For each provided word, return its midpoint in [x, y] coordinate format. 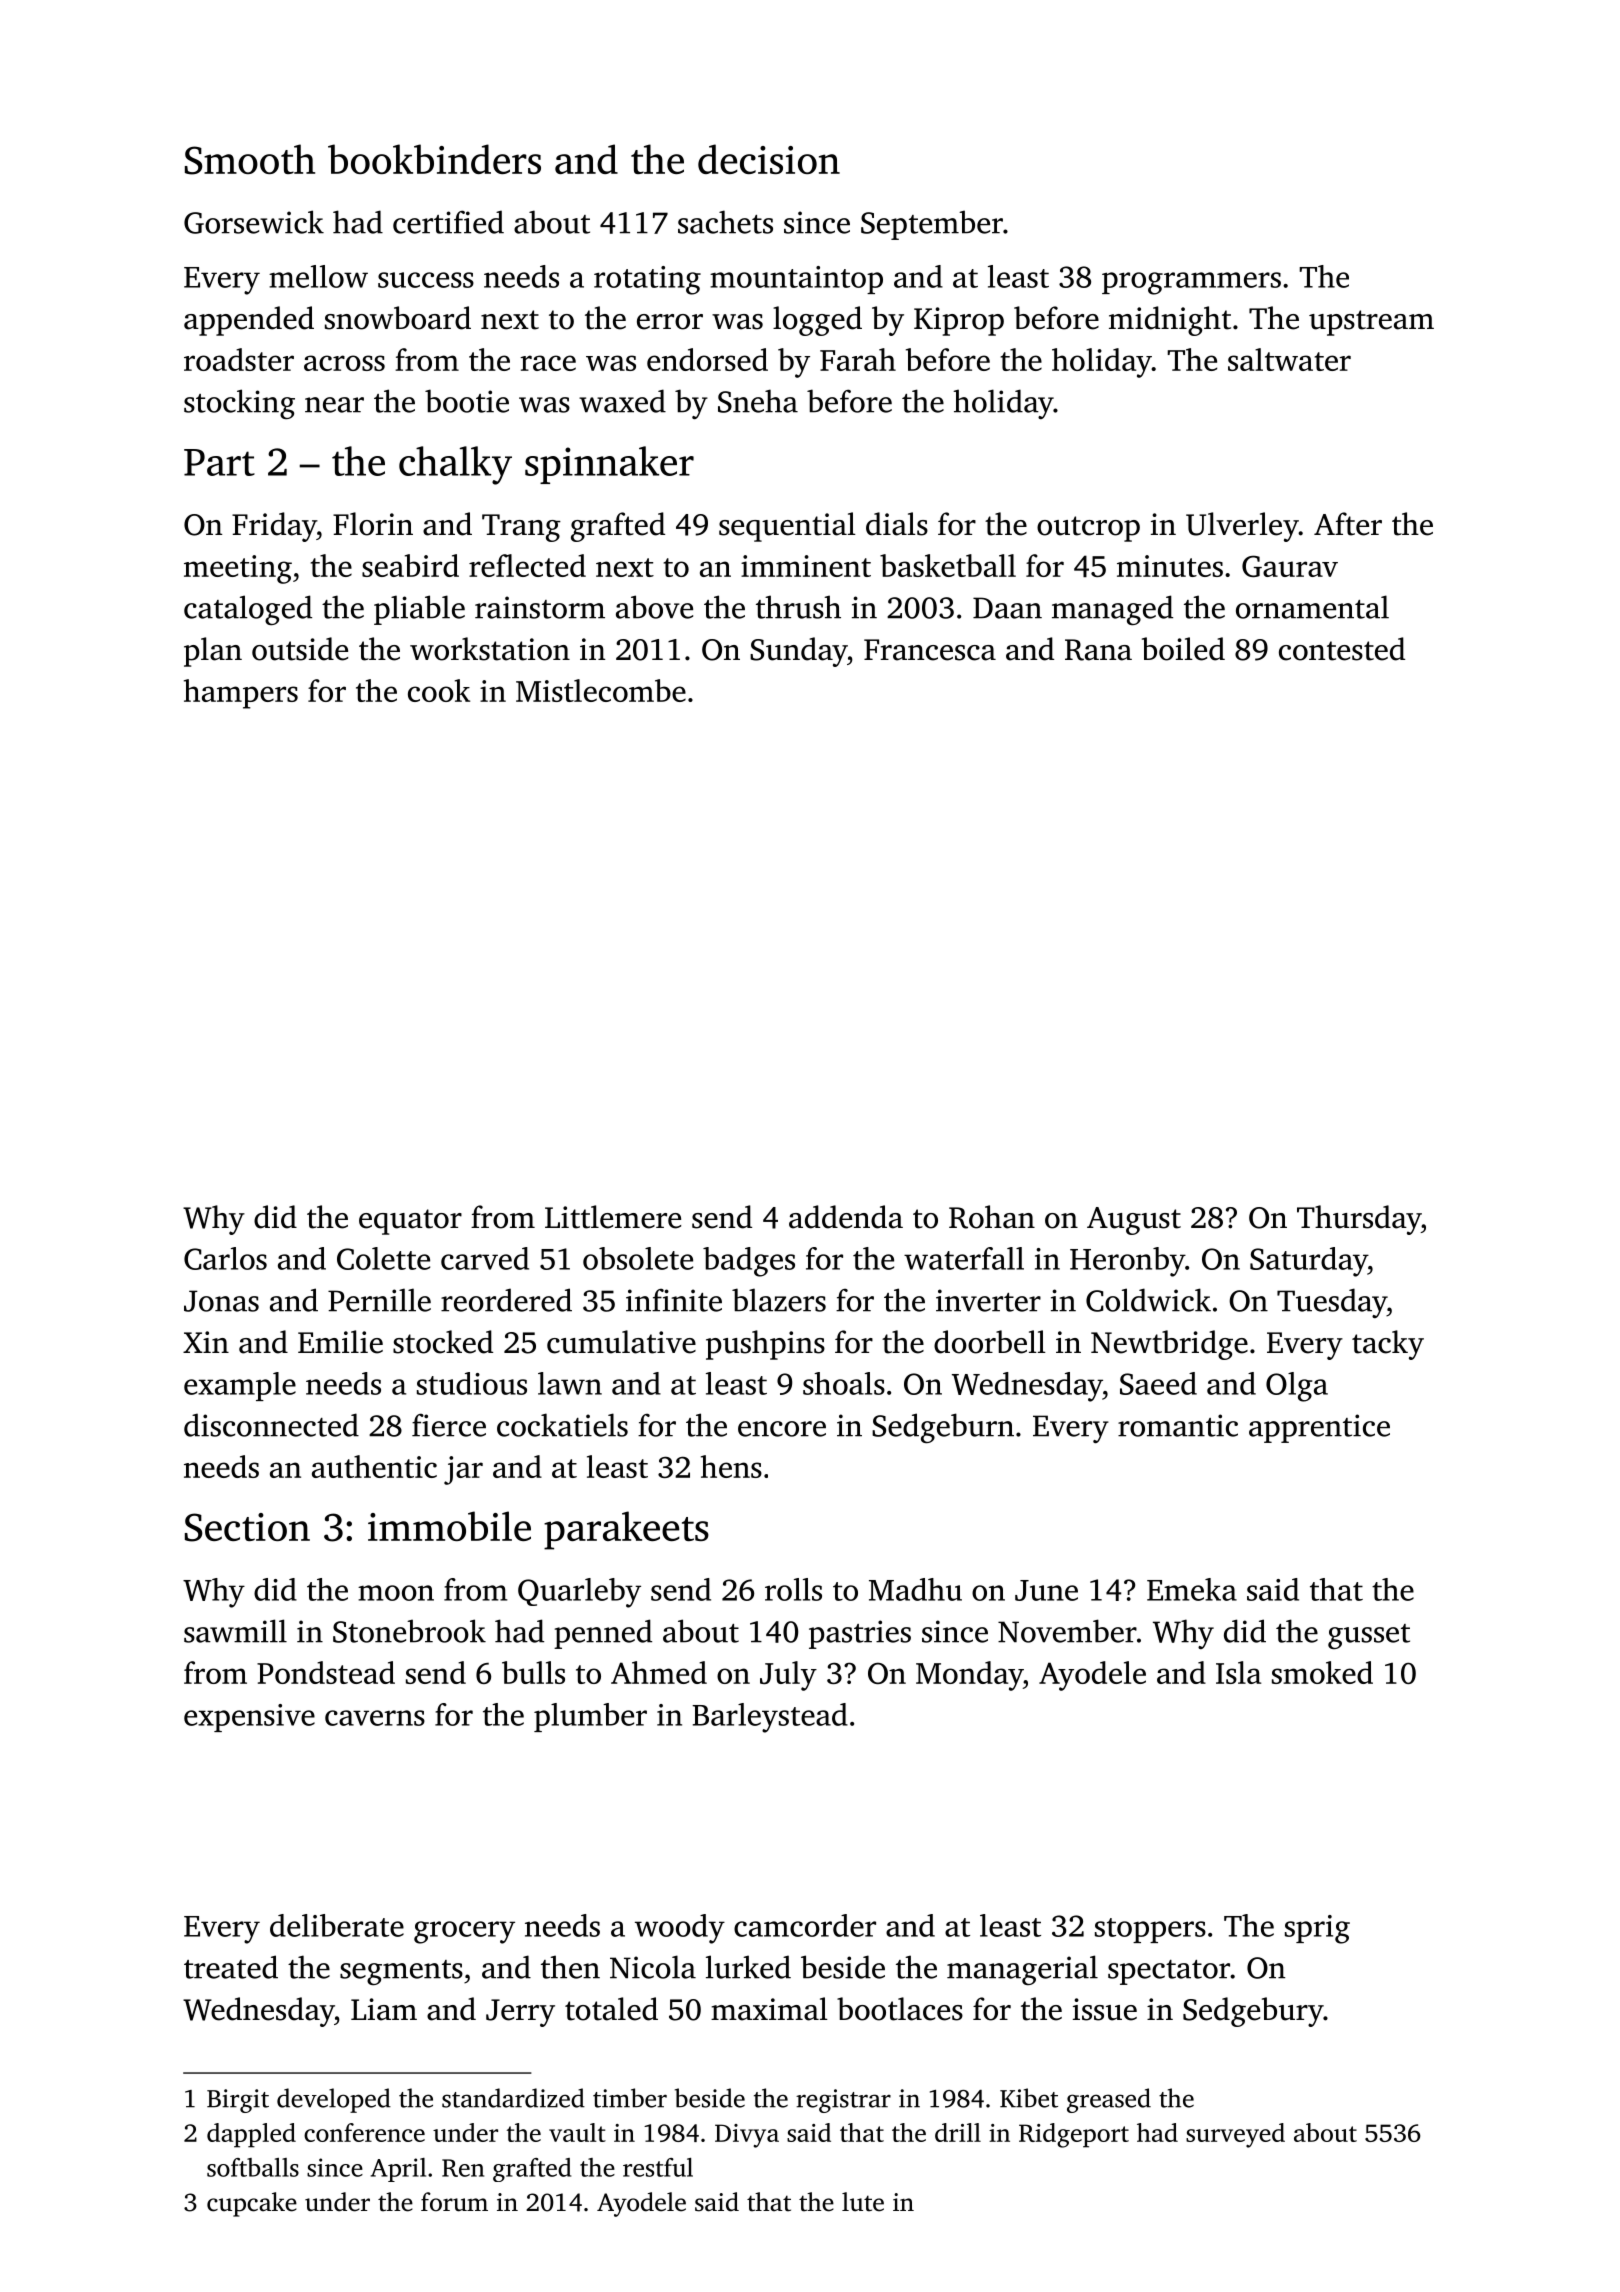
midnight [1170, 321]
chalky [455, 465]
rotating [647, 280]
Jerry [520, 2013]
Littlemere [613, 1217]
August [1134, 1221]
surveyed [1235, 2135]
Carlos [225, 1258]
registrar [843, 2101]
